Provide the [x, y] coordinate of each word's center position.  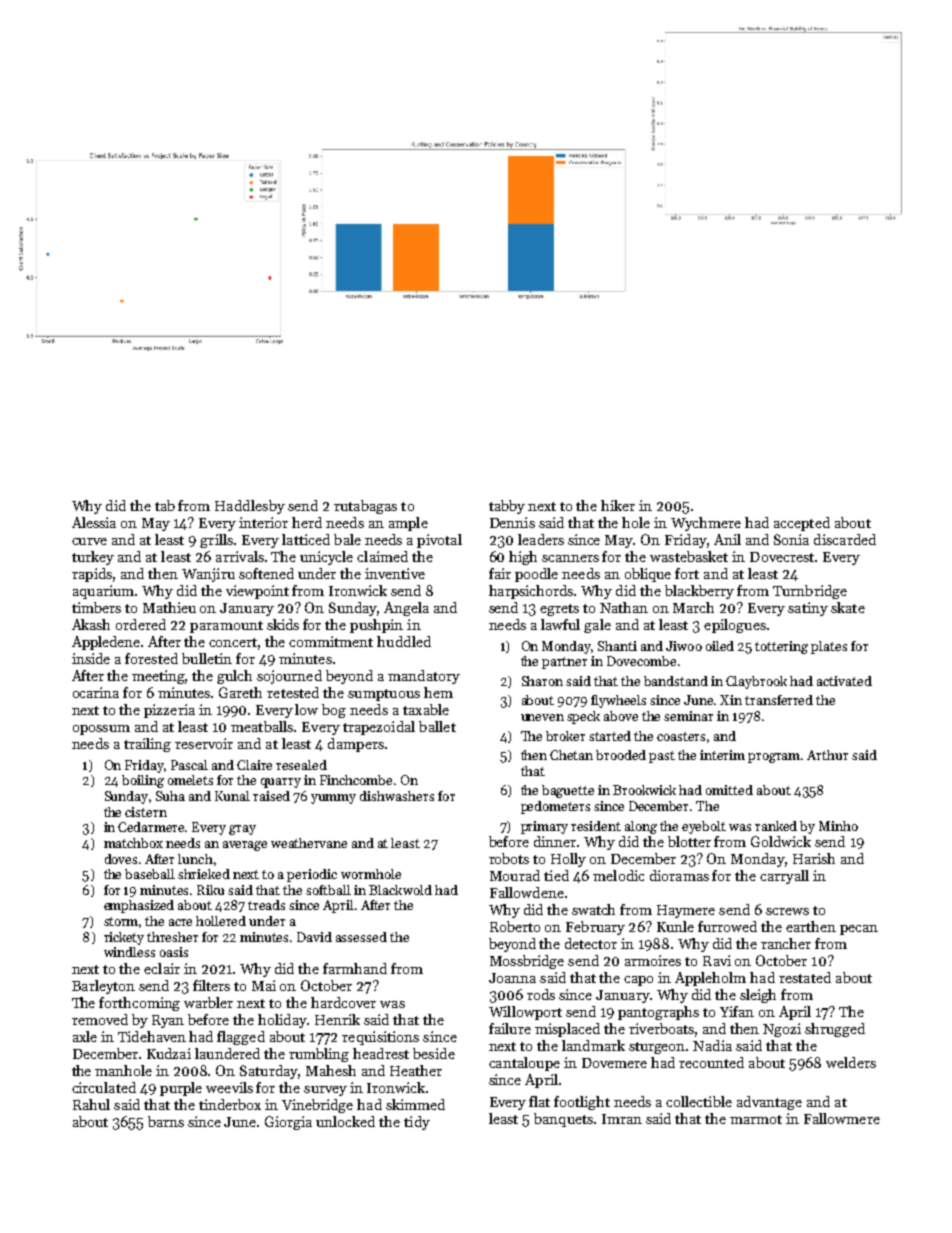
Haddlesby [250, 507]
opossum [101, 730]
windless [129, 952]
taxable [426, 709]
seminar [688, 716]
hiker [618, 505]
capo [638, 981]
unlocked [345, 1121]
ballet [437, 726]
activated [844, 681]
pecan [859, 930]
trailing [147, 745]
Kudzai [169, 1053]
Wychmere [706, 524]
